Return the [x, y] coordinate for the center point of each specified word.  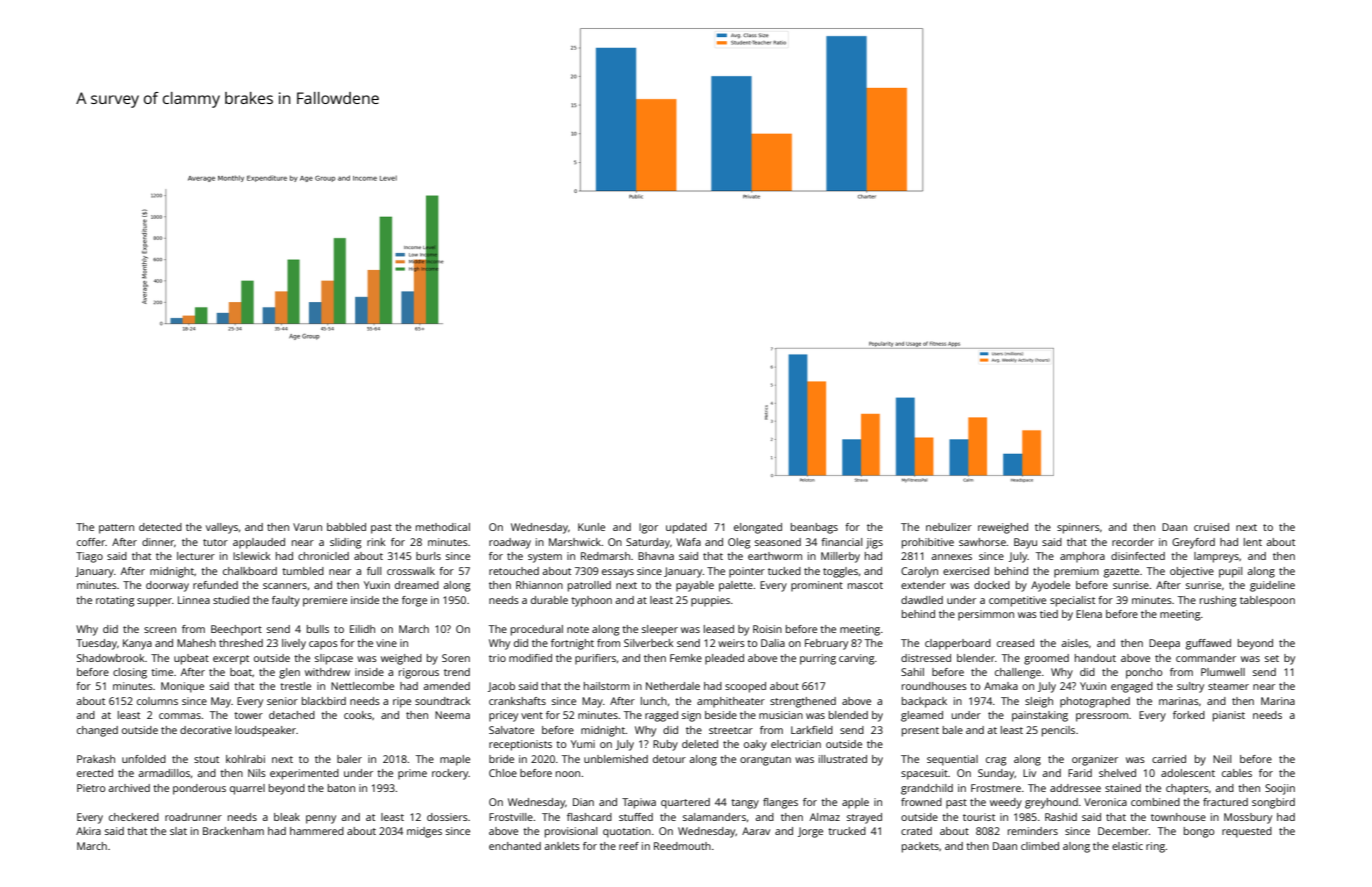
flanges [780, 803]
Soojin [1280, 789]
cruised [1211, 527]
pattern [116, 529]
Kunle [591, 527]
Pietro [91, 788]
